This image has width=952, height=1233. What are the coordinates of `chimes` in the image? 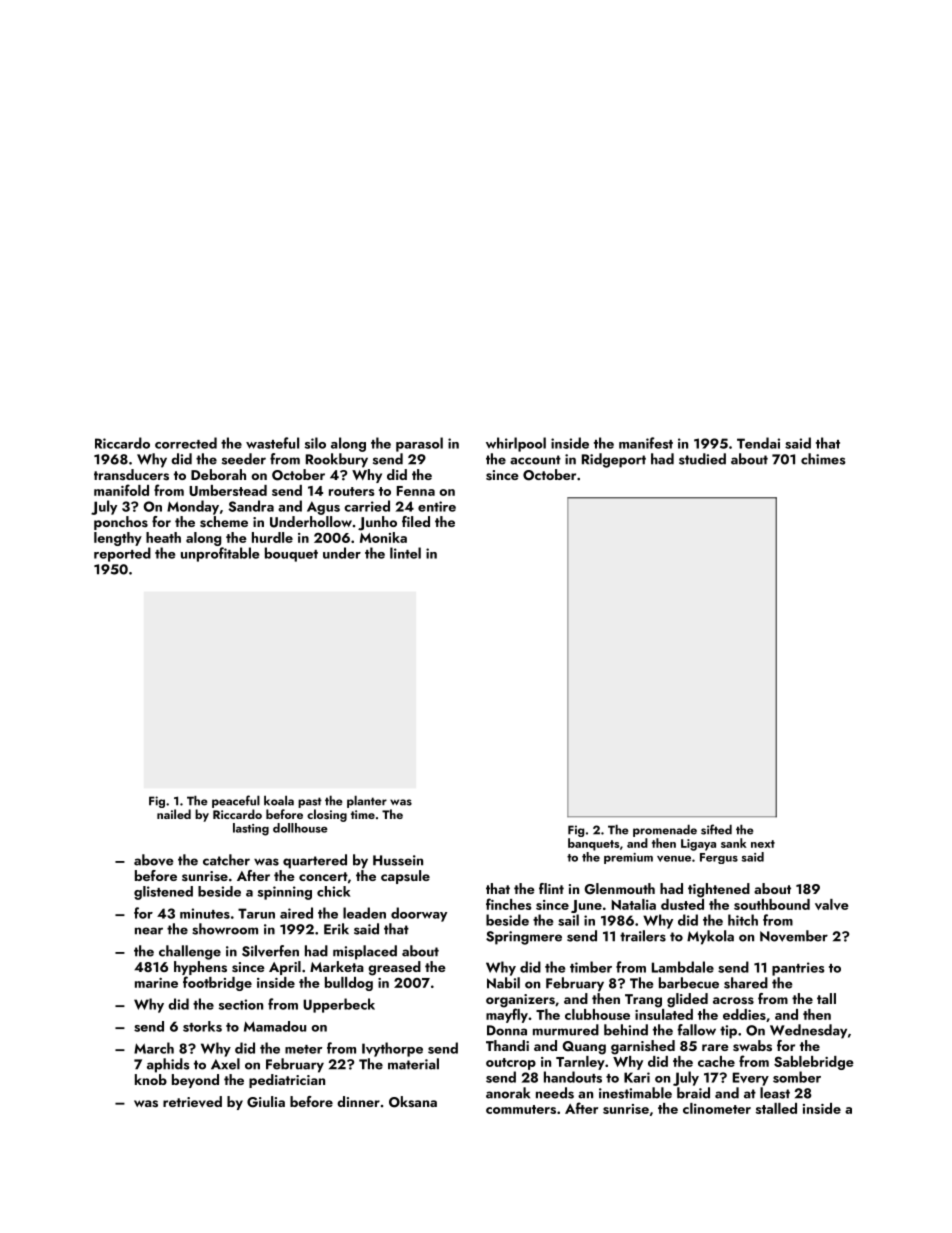 It's located at (823, 459).
